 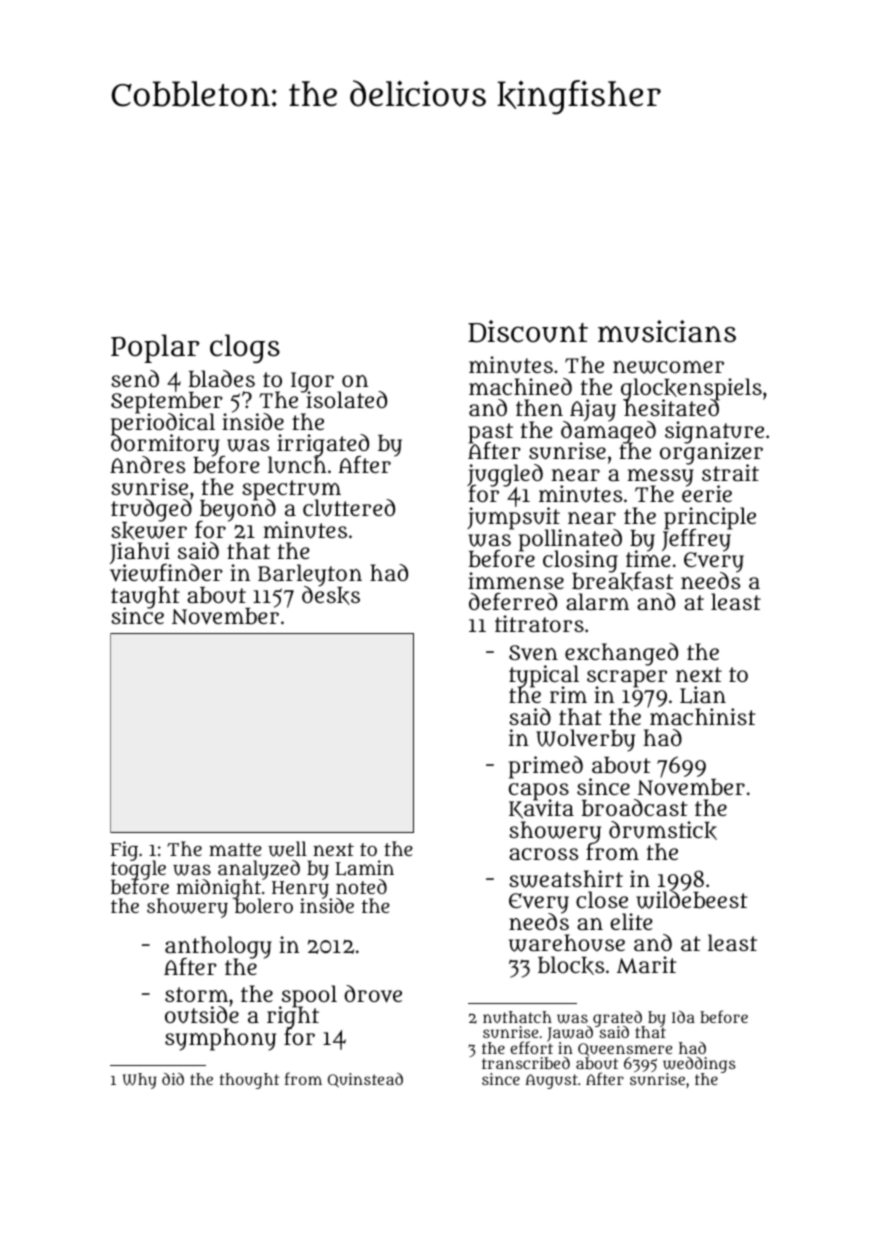 I want to click on Poplar, so click(x=155, y=348).
